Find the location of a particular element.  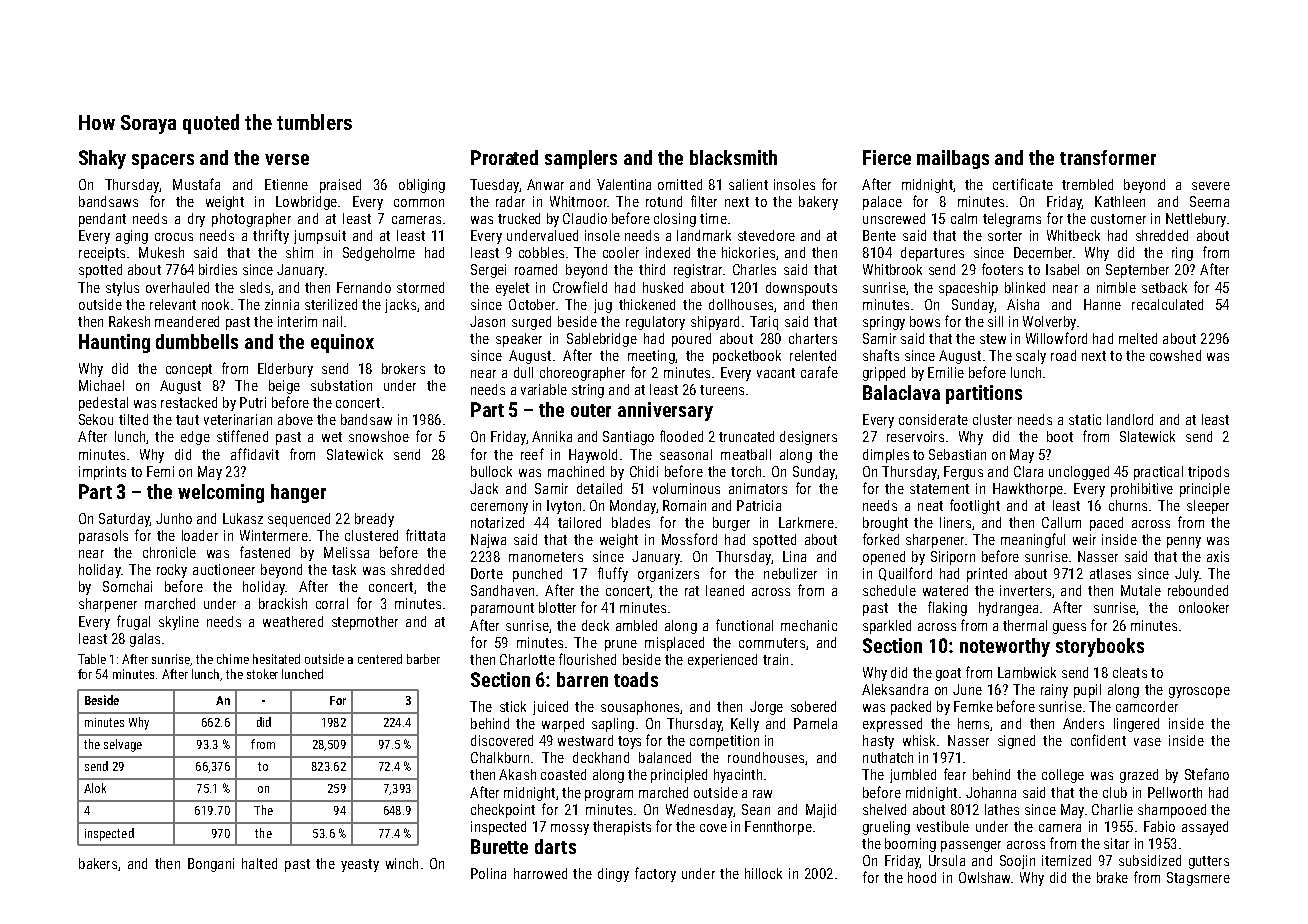

goat is located at coordinates (948, 674).
